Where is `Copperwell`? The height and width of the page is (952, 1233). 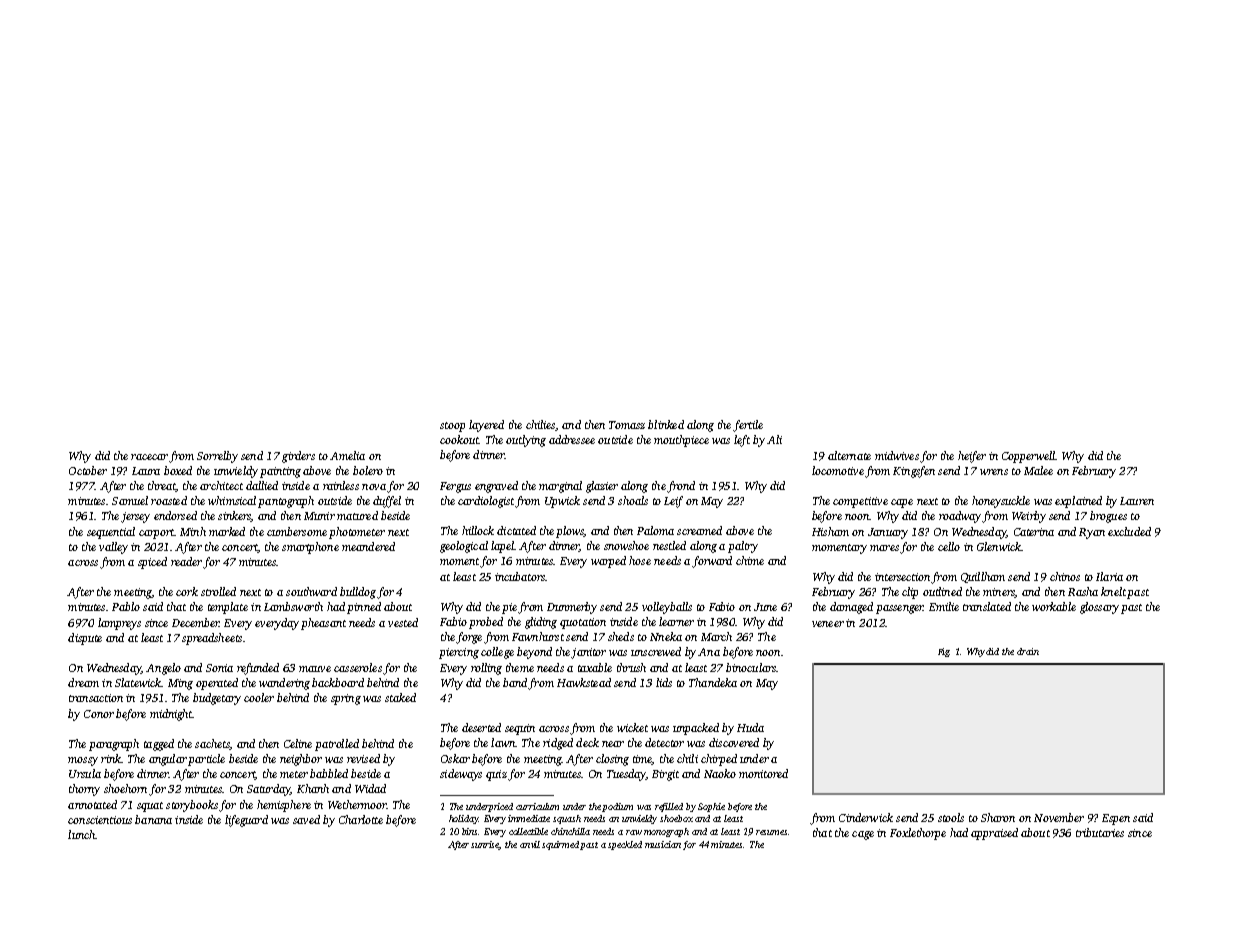 Copperwell is located at coordinates (1028, 457).
